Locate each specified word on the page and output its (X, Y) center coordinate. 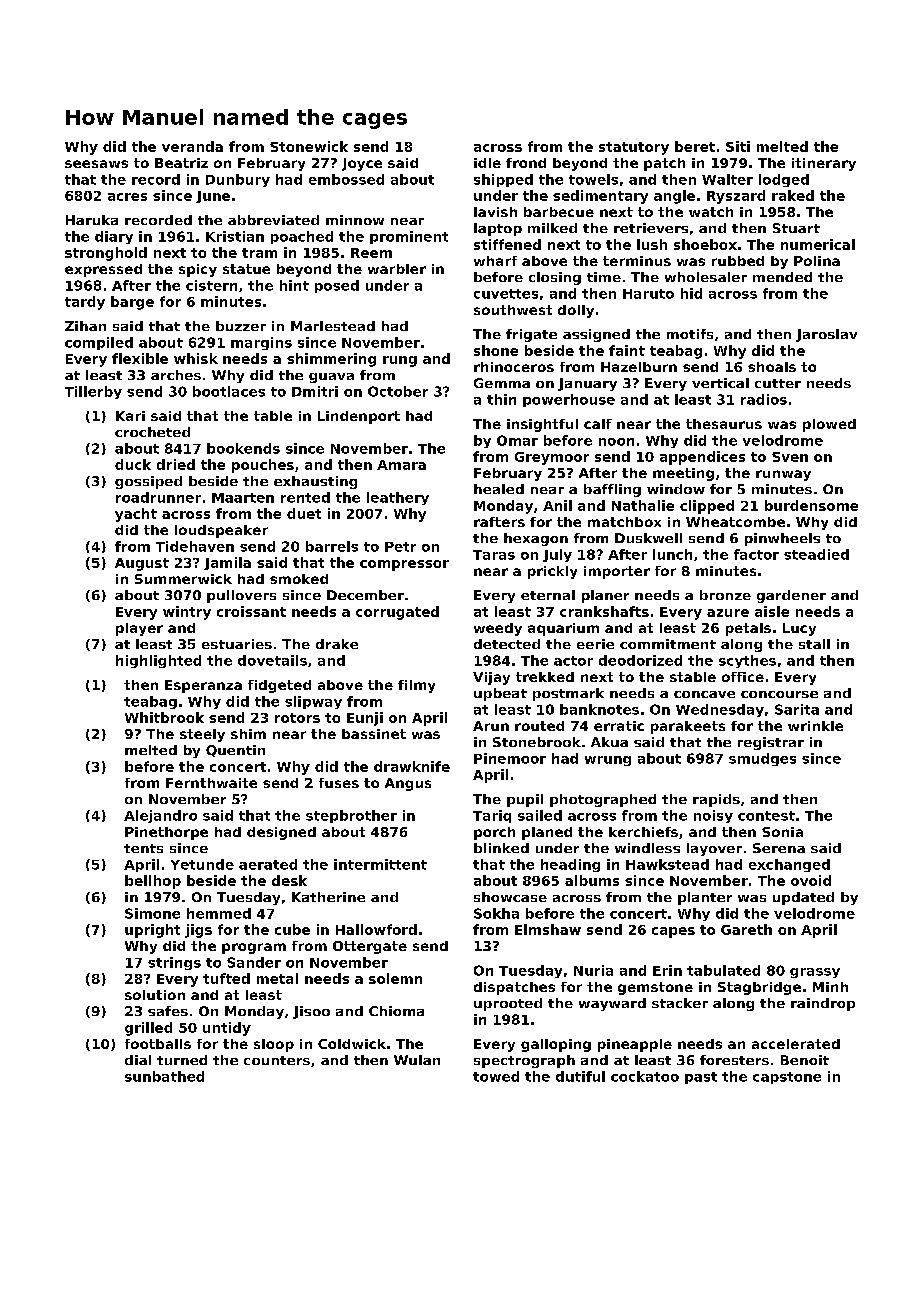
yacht (136, 515)
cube (292, 929)
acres (127, 197)
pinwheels (782, 539)
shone (496, 350)
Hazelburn (639, 367)
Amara (401, 465)
